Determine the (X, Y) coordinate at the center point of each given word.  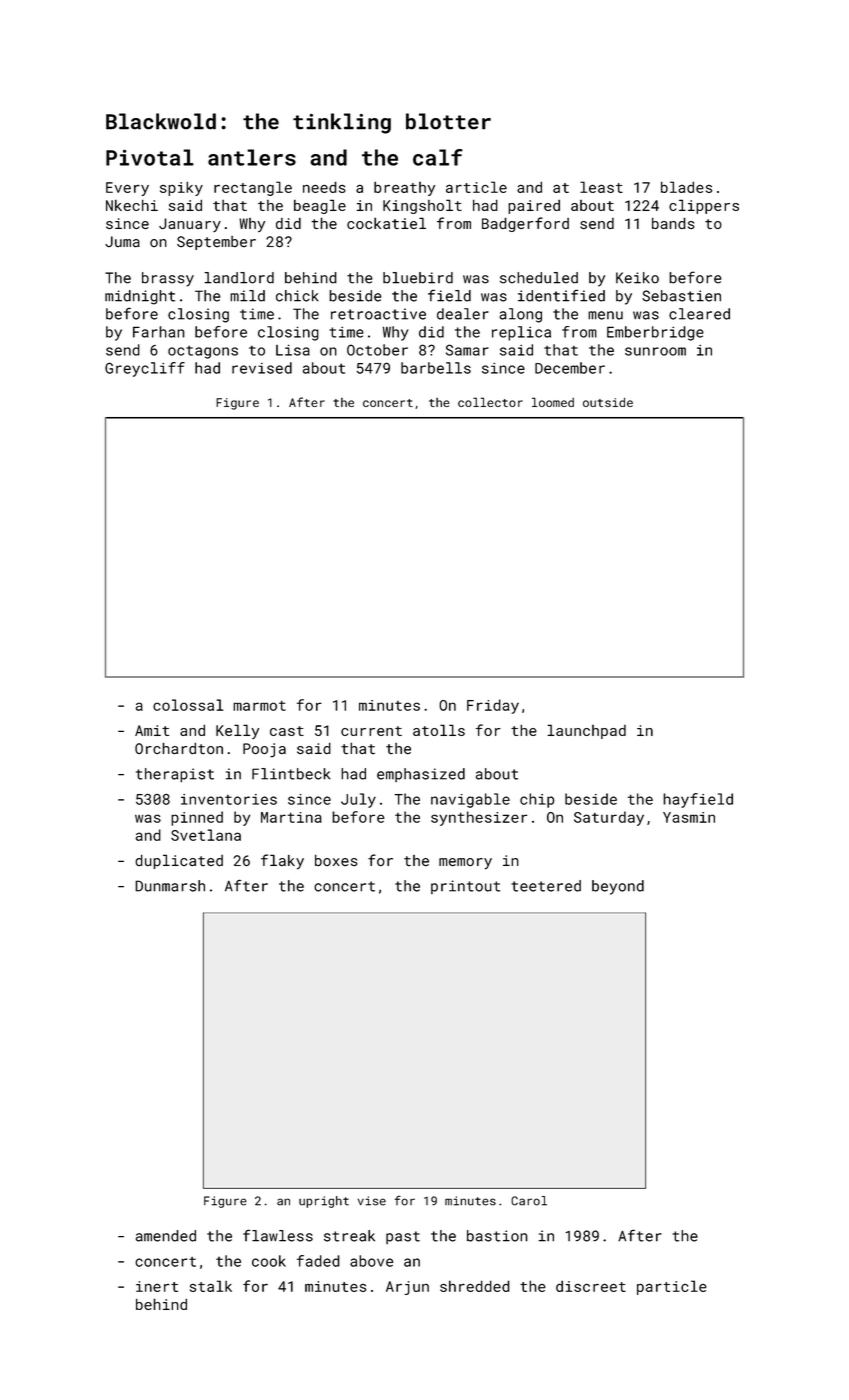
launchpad (586, 731)
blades (686, 187)
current (371, 731)
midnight (140, 297)
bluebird (418, 278)
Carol (529, 1201)
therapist (175, 775)
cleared (699, 314)
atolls (439, 730)
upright (324, 1202)
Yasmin (689, 817)
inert (157, 1286)
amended (166, 1236)
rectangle (253, 188)
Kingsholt (422, 206)
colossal (188, 705)
